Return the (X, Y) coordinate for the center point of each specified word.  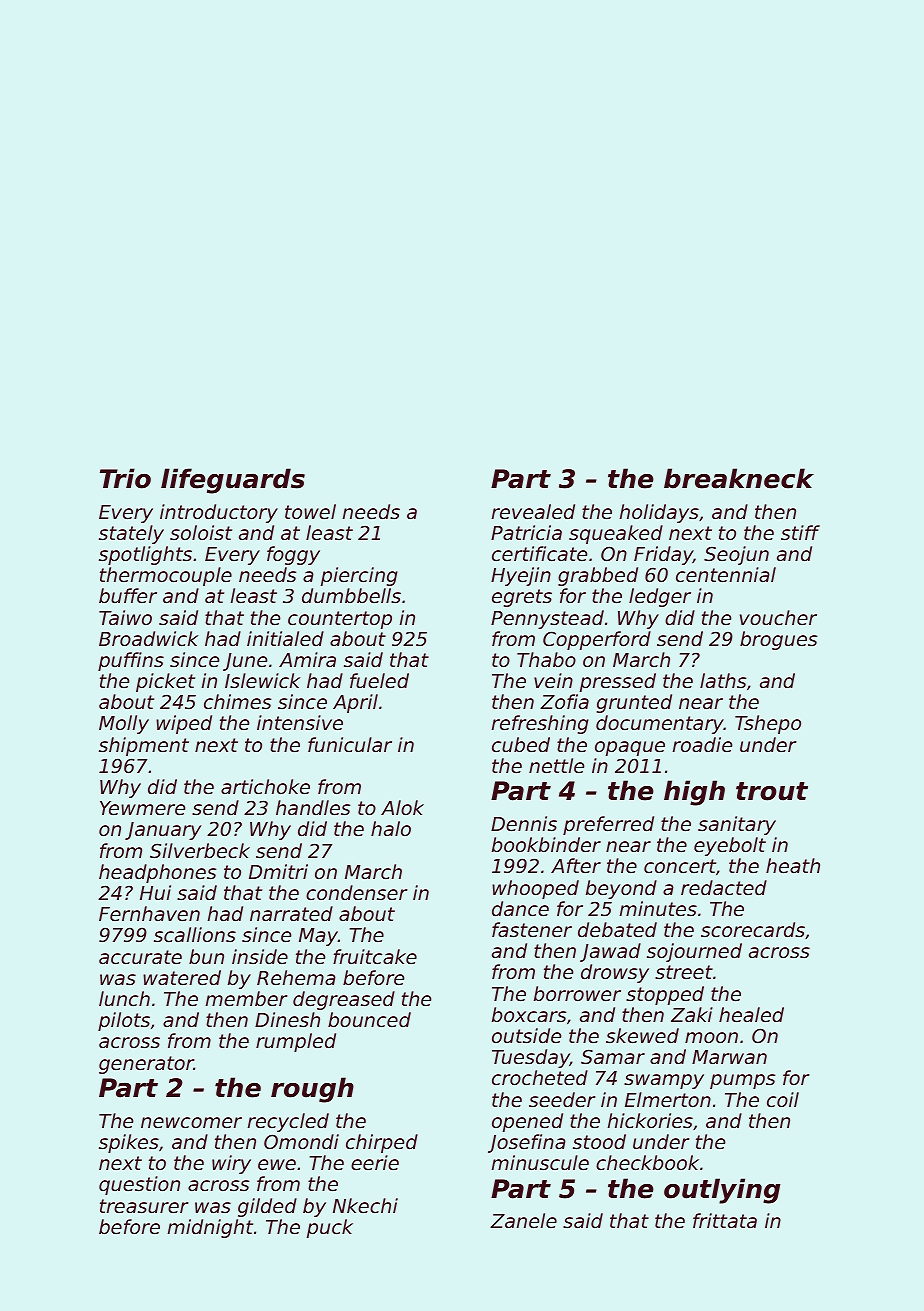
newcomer (191, 1123)
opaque (630, 748)
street (684, 972)
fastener (532, 930)
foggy (293, 555)
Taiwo (125, 617)
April (355, 703)
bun (206, 956)
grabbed (598, 576)
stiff (800, 532)
